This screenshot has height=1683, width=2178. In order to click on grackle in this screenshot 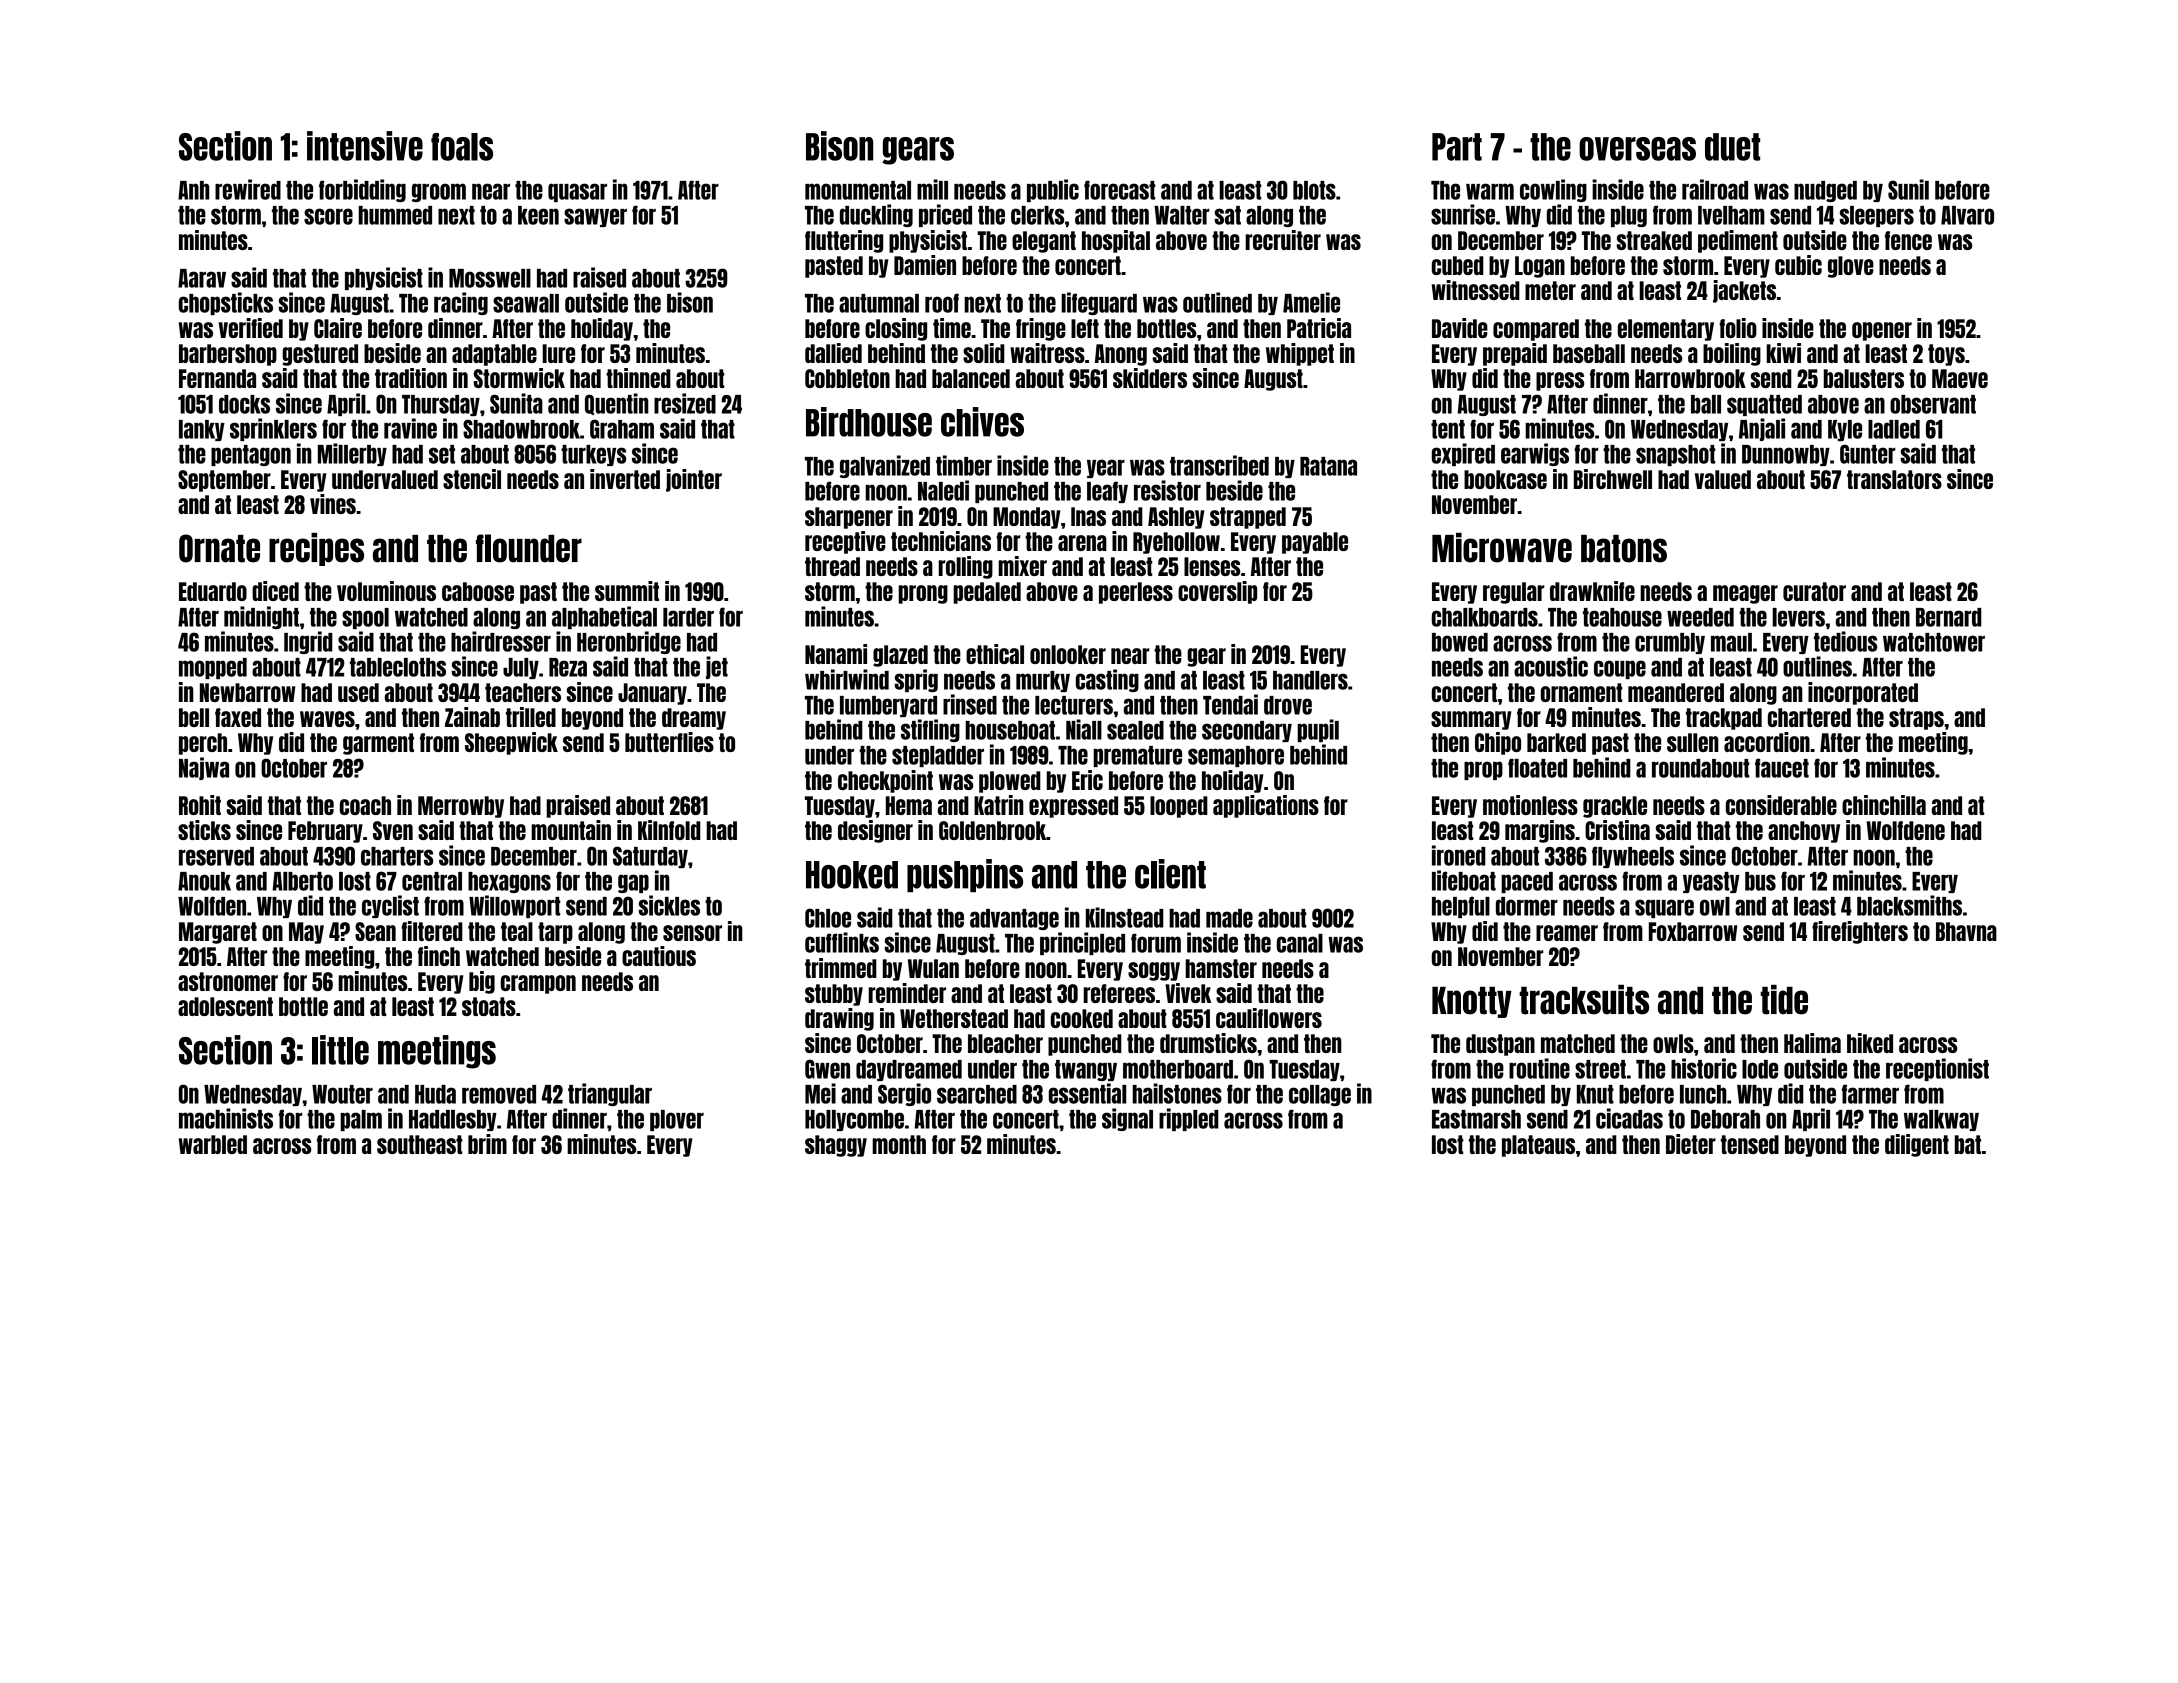, I will do `click(1615, 807)`.
